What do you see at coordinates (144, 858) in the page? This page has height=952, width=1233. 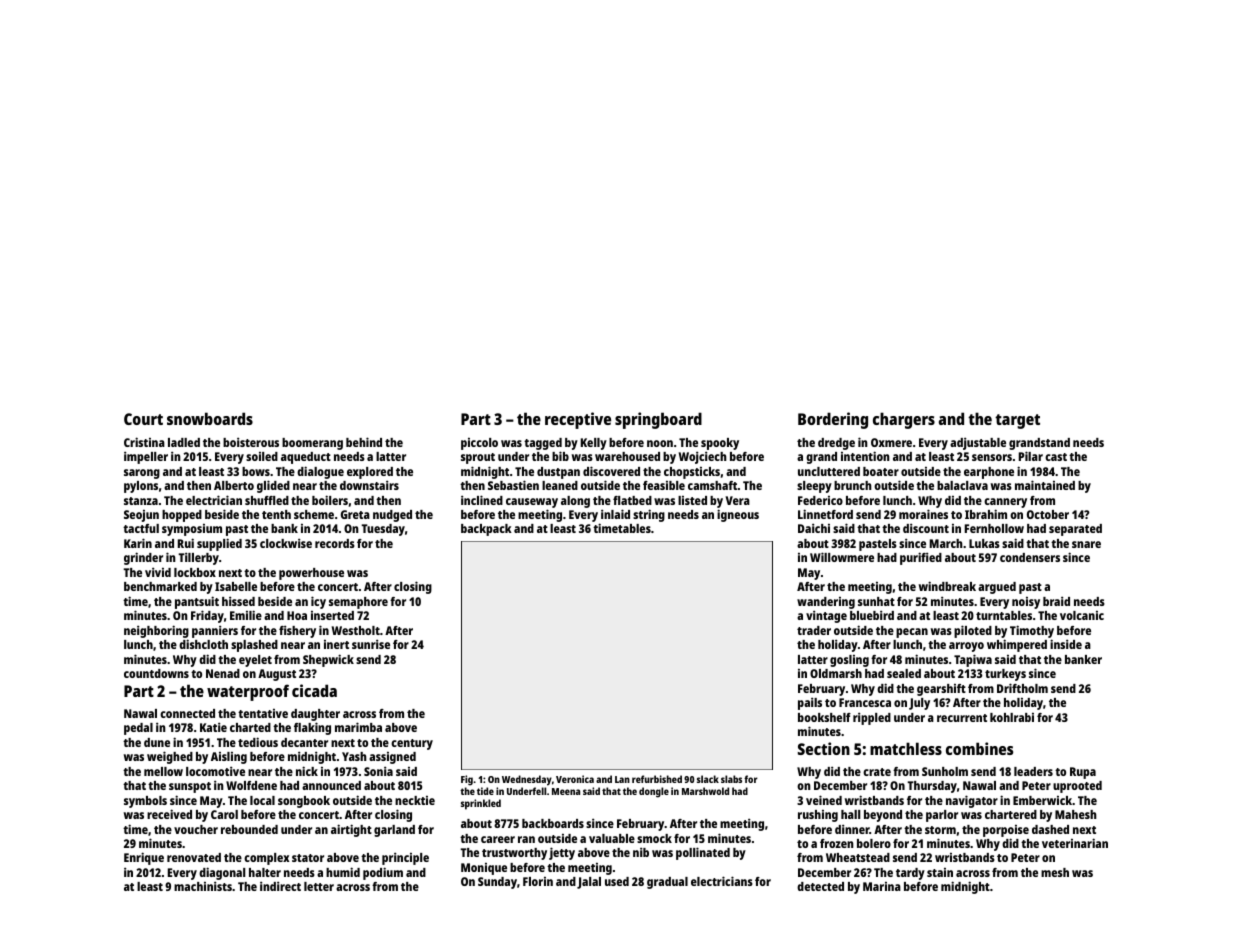 I see `Enrique` at bounding box center [144, 858].
